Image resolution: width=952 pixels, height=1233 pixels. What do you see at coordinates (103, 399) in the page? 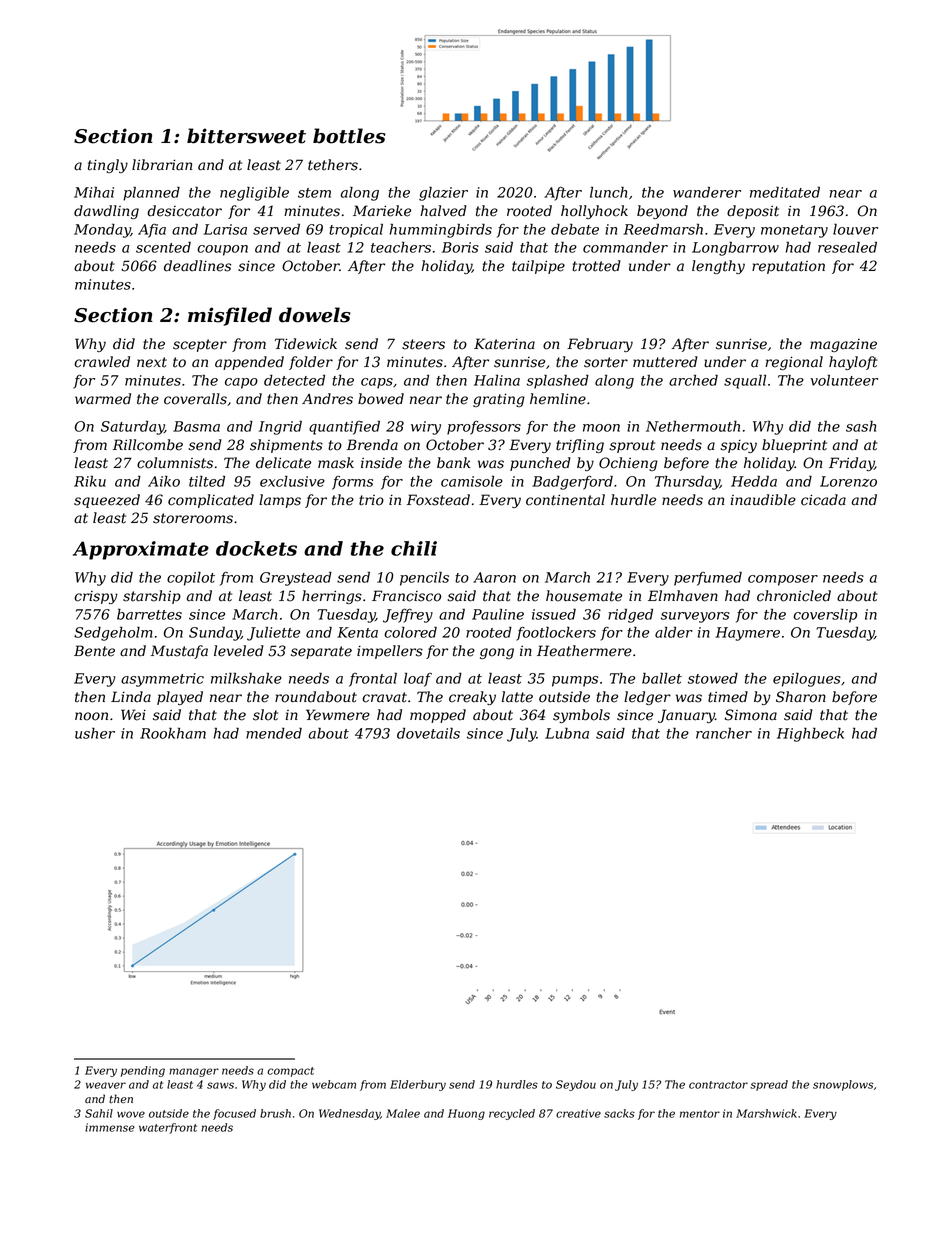
I see `warmed` at bounding box center [103, 399].
